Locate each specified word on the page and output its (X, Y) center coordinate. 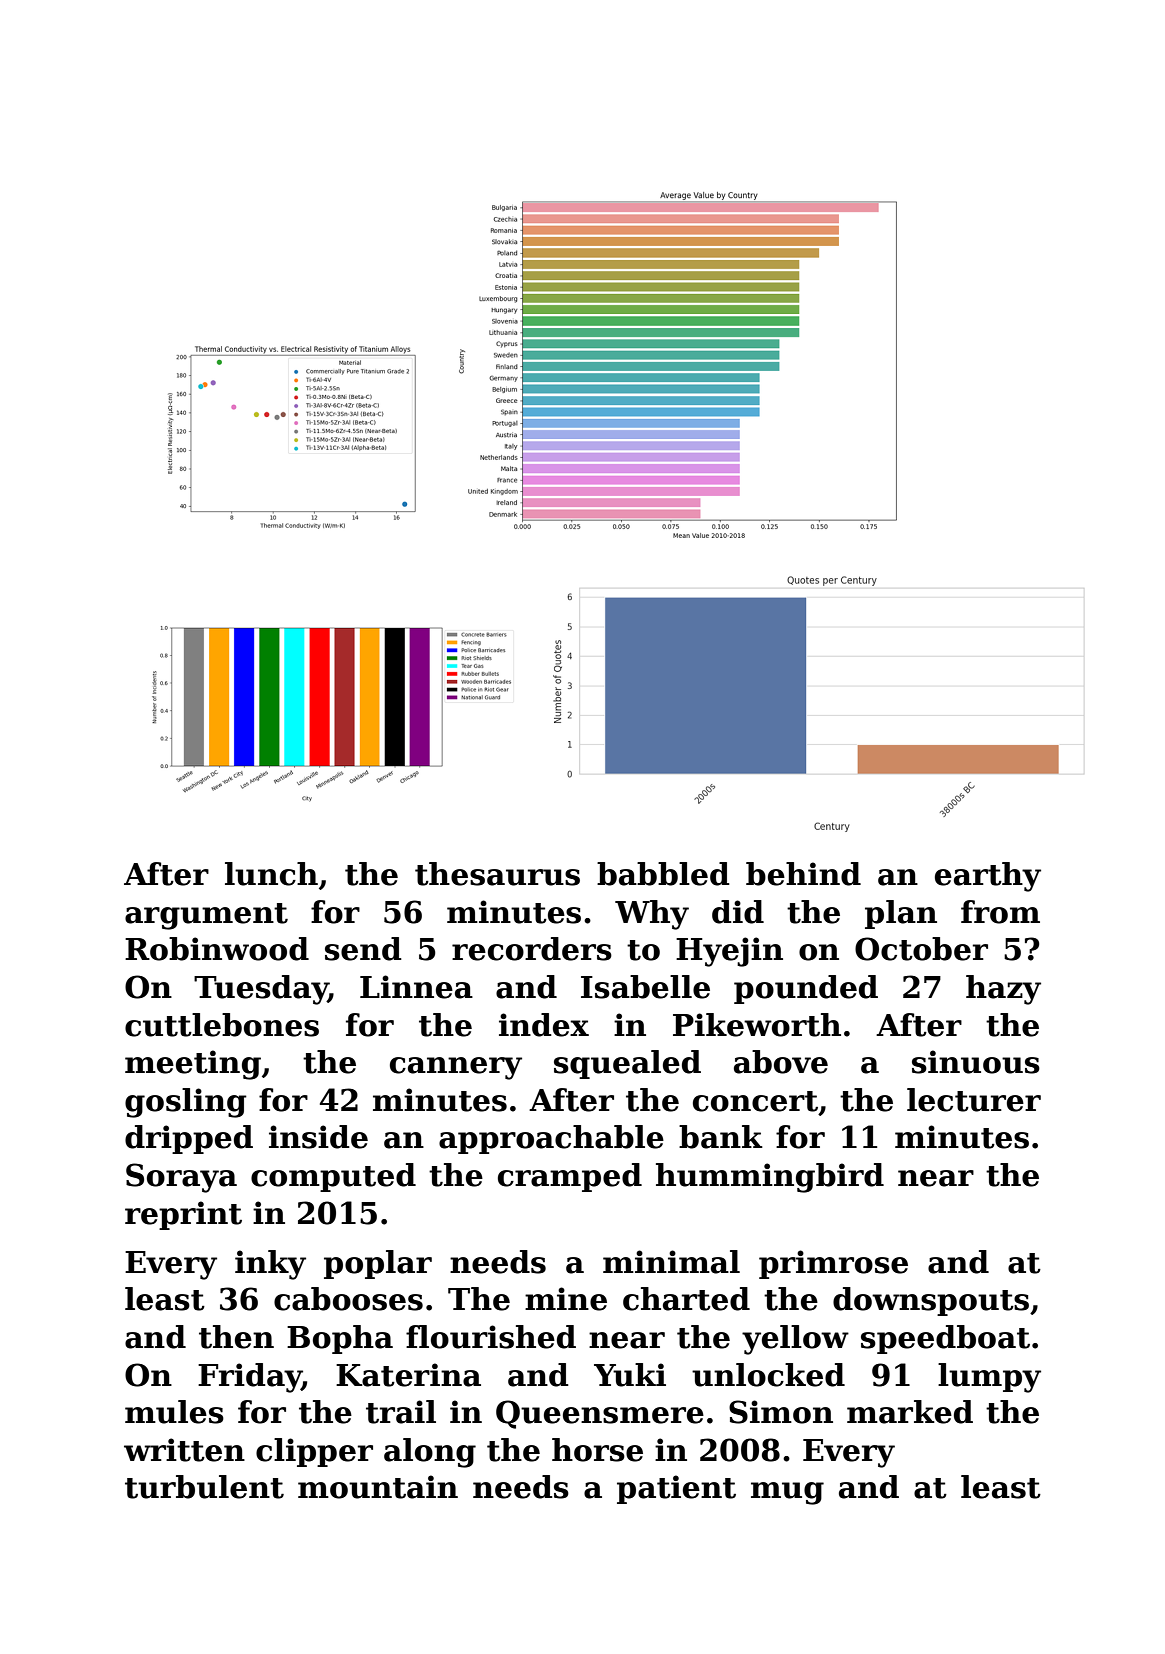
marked (910, 1412)
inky (270, 1265)
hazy (1003, 990)
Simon (781, 1412)
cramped (570, 1177)
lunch (271, 874)
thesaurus (497, 874)
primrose (833, 1264)
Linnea (416, 987)
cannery (456, 1068)
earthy (988, 877)
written (184, 1450)
